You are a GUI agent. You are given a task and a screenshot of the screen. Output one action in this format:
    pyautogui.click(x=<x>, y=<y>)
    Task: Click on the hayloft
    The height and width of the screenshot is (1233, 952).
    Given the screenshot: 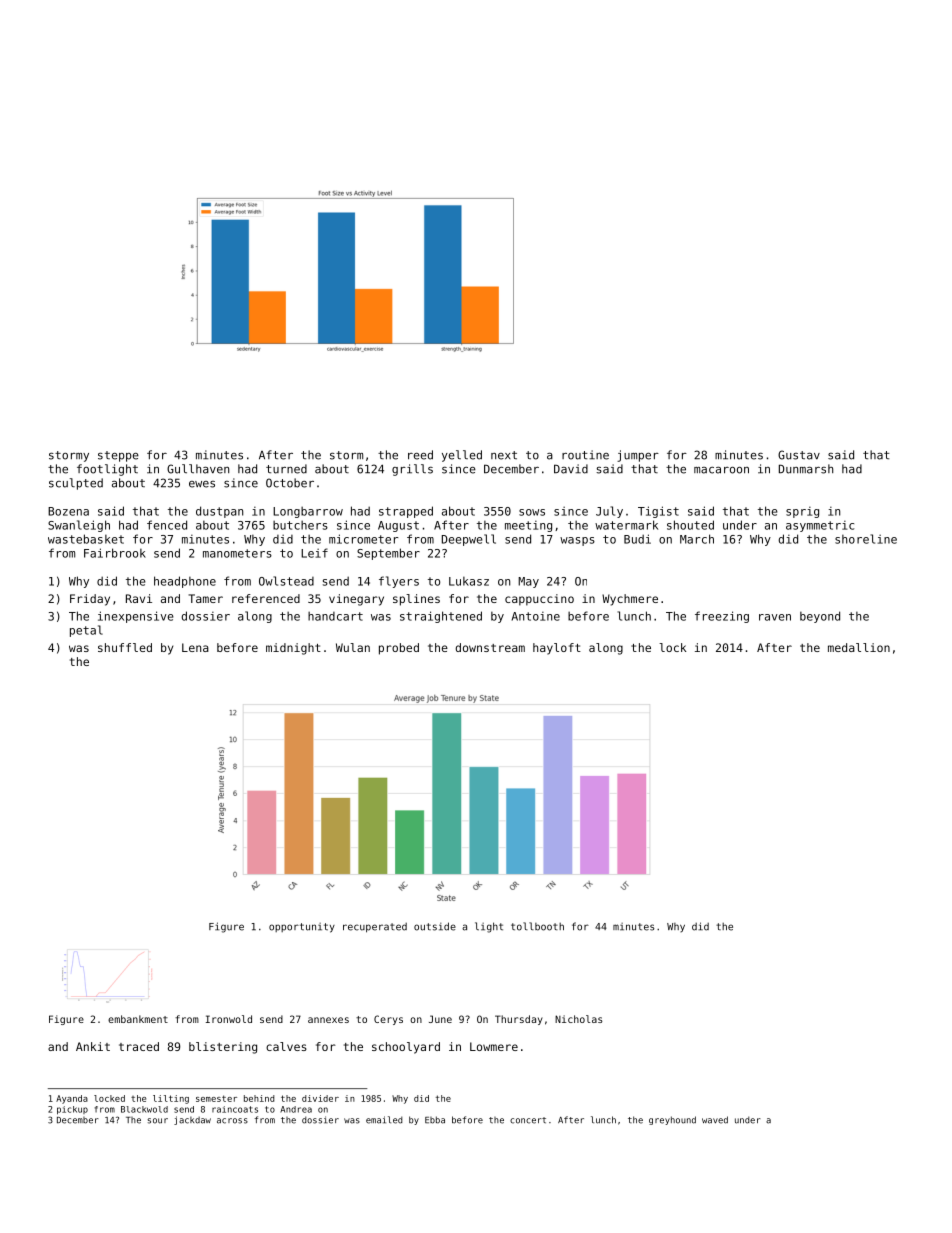 What is the action you would take?
    pyautogui.click(x=557, y=649)
